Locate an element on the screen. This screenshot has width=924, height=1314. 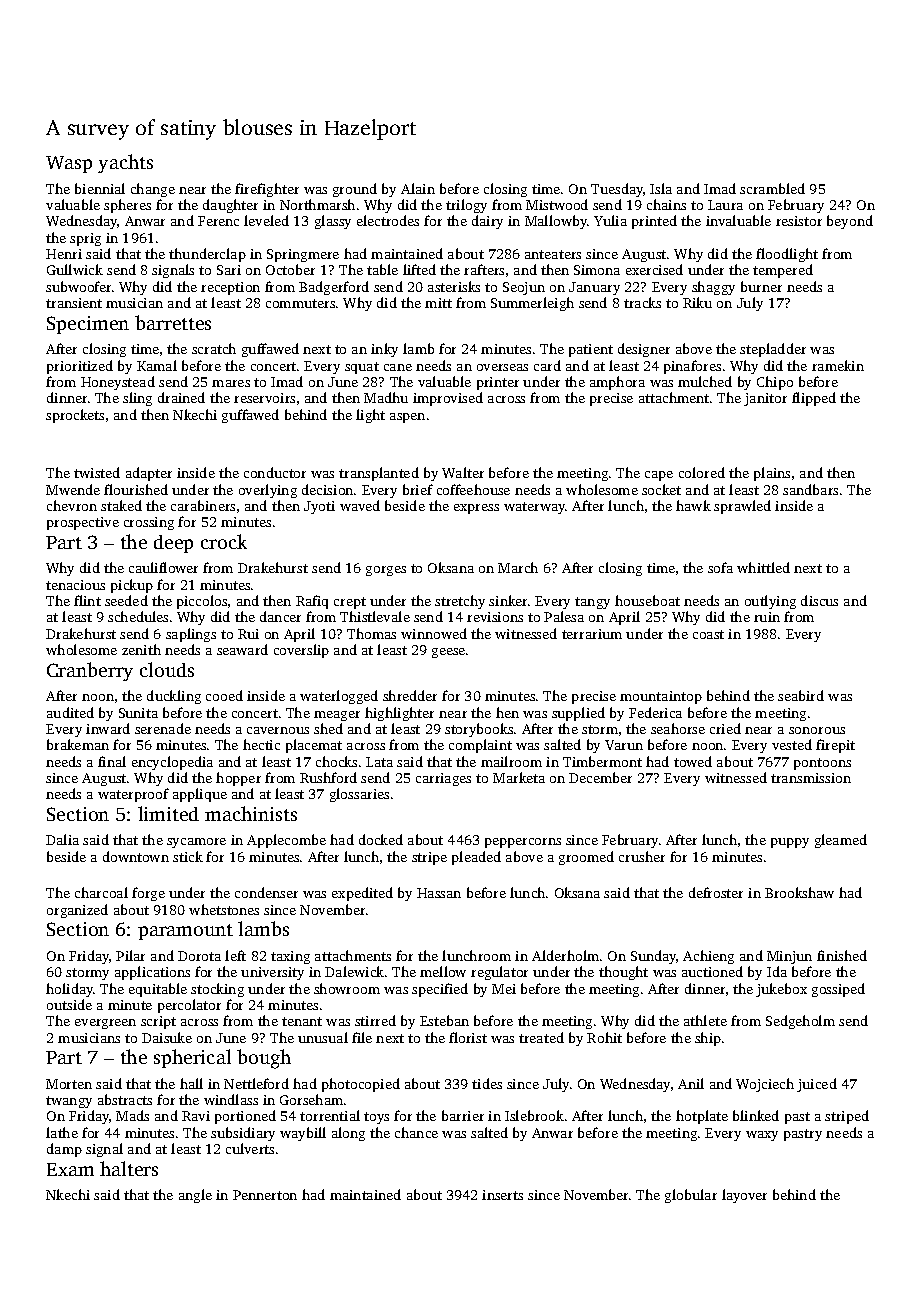
Lata is located at coordinates (379, 762).
